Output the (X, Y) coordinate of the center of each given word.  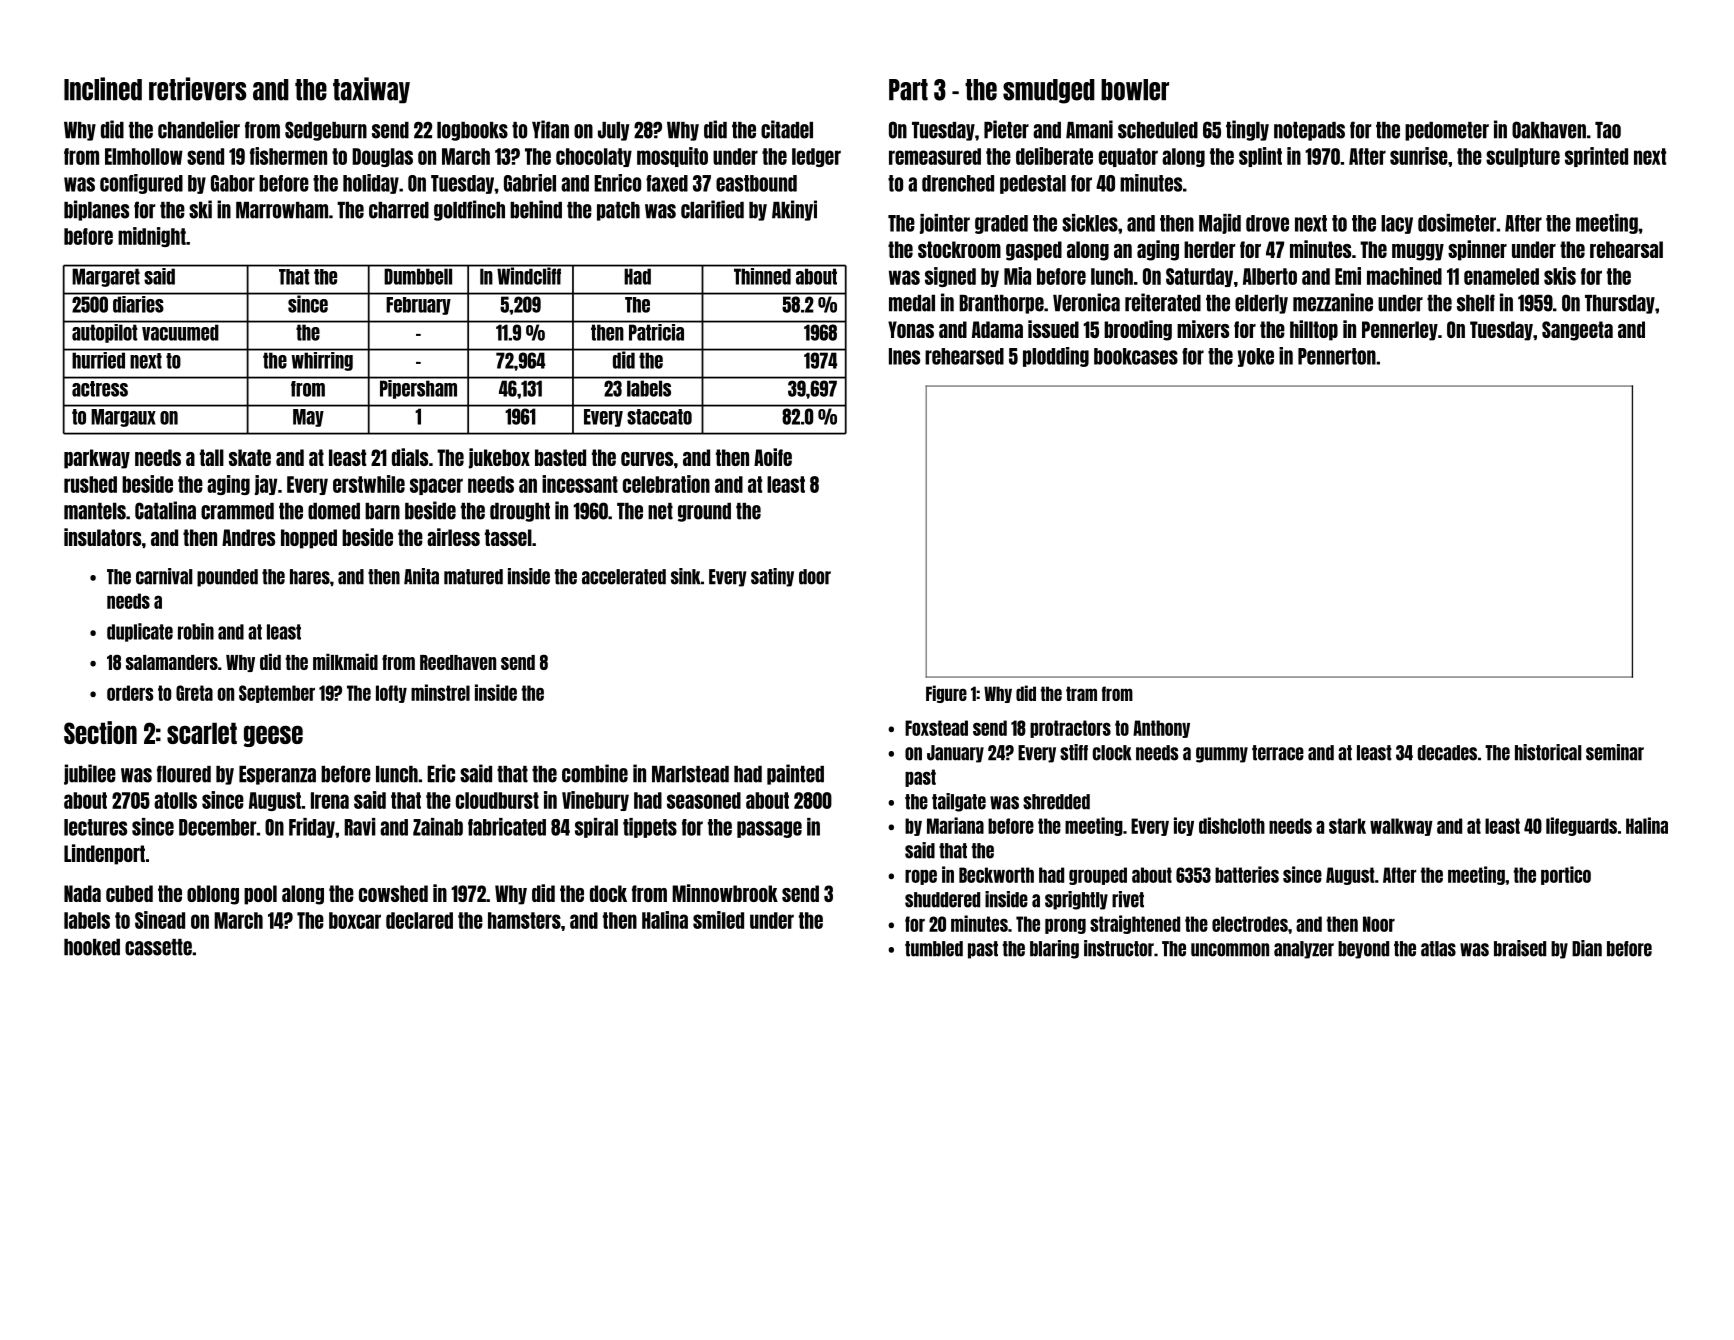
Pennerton (1337, 356)
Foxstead (936, 728)
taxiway (371, 90)
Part (908, 90)
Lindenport (104, 854)
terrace (1278, 753)
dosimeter (1457, 223)
